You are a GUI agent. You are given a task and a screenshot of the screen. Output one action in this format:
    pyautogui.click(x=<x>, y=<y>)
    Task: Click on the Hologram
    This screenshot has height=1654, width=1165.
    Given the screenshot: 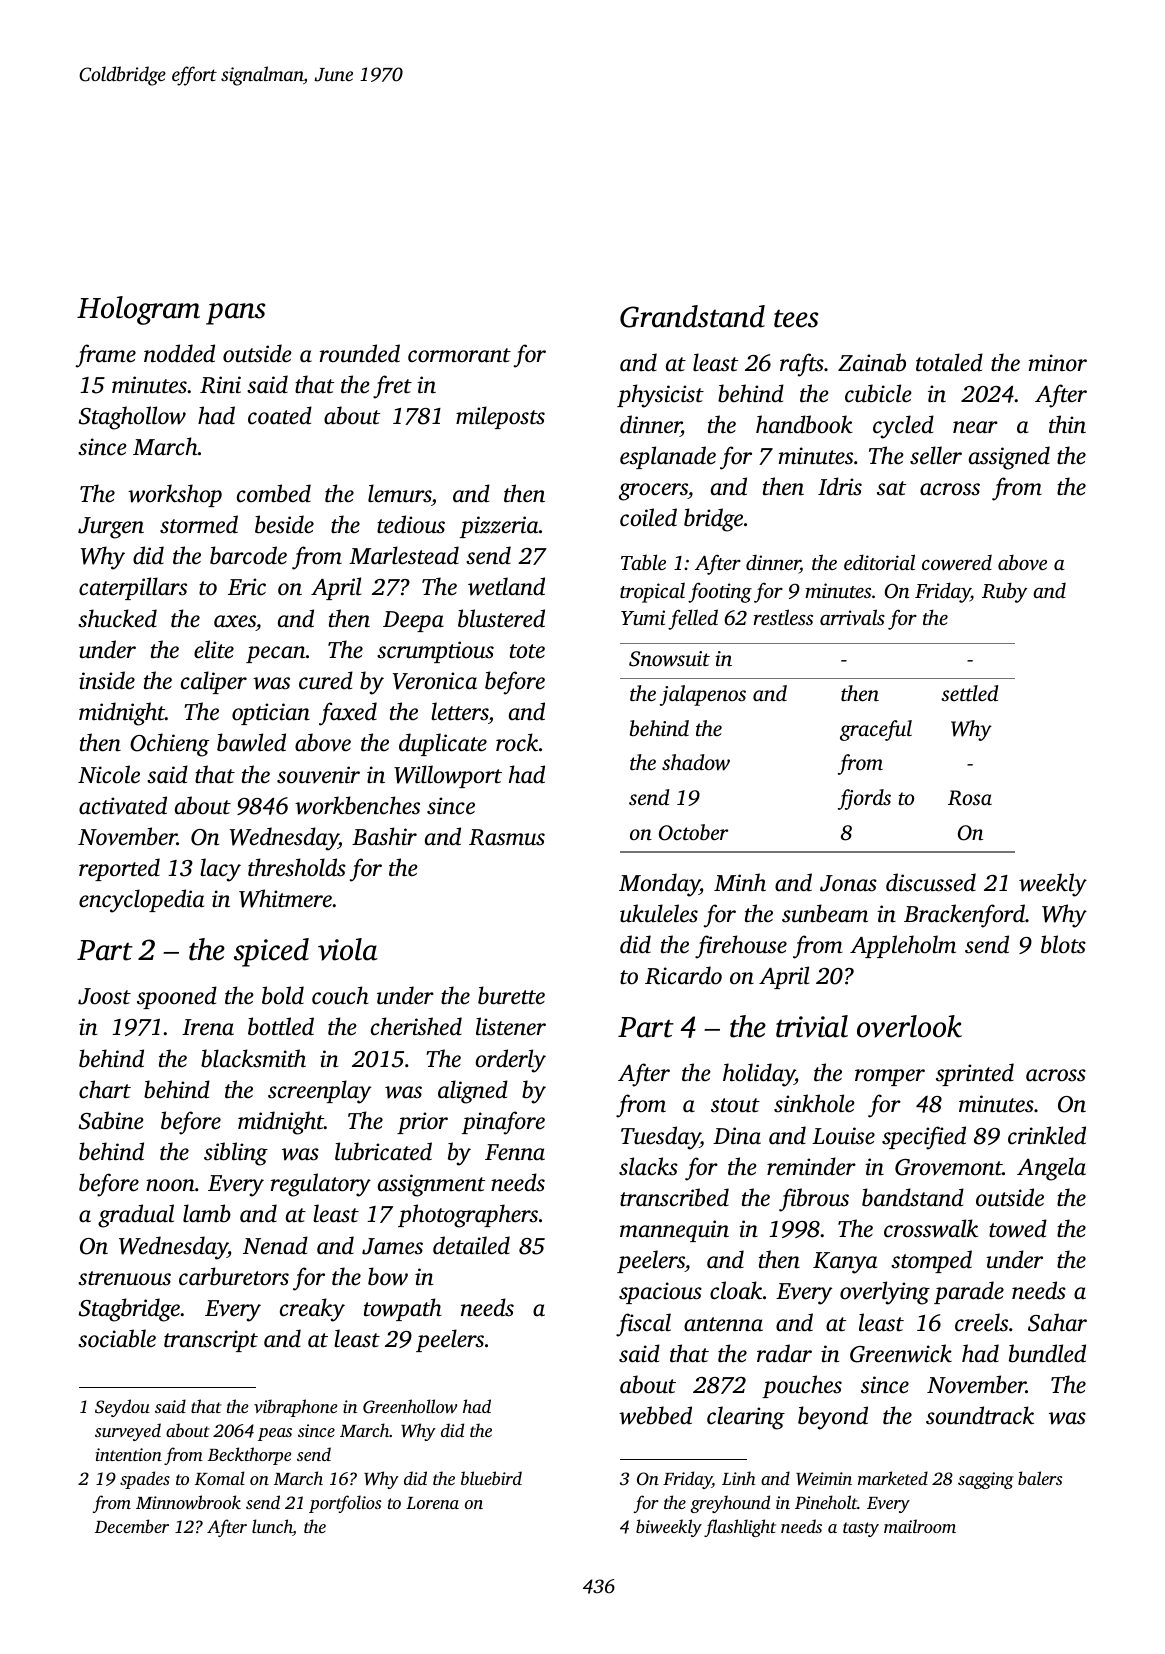 What is the action you would take?
    pyautogui.click(x=138, y=310)
